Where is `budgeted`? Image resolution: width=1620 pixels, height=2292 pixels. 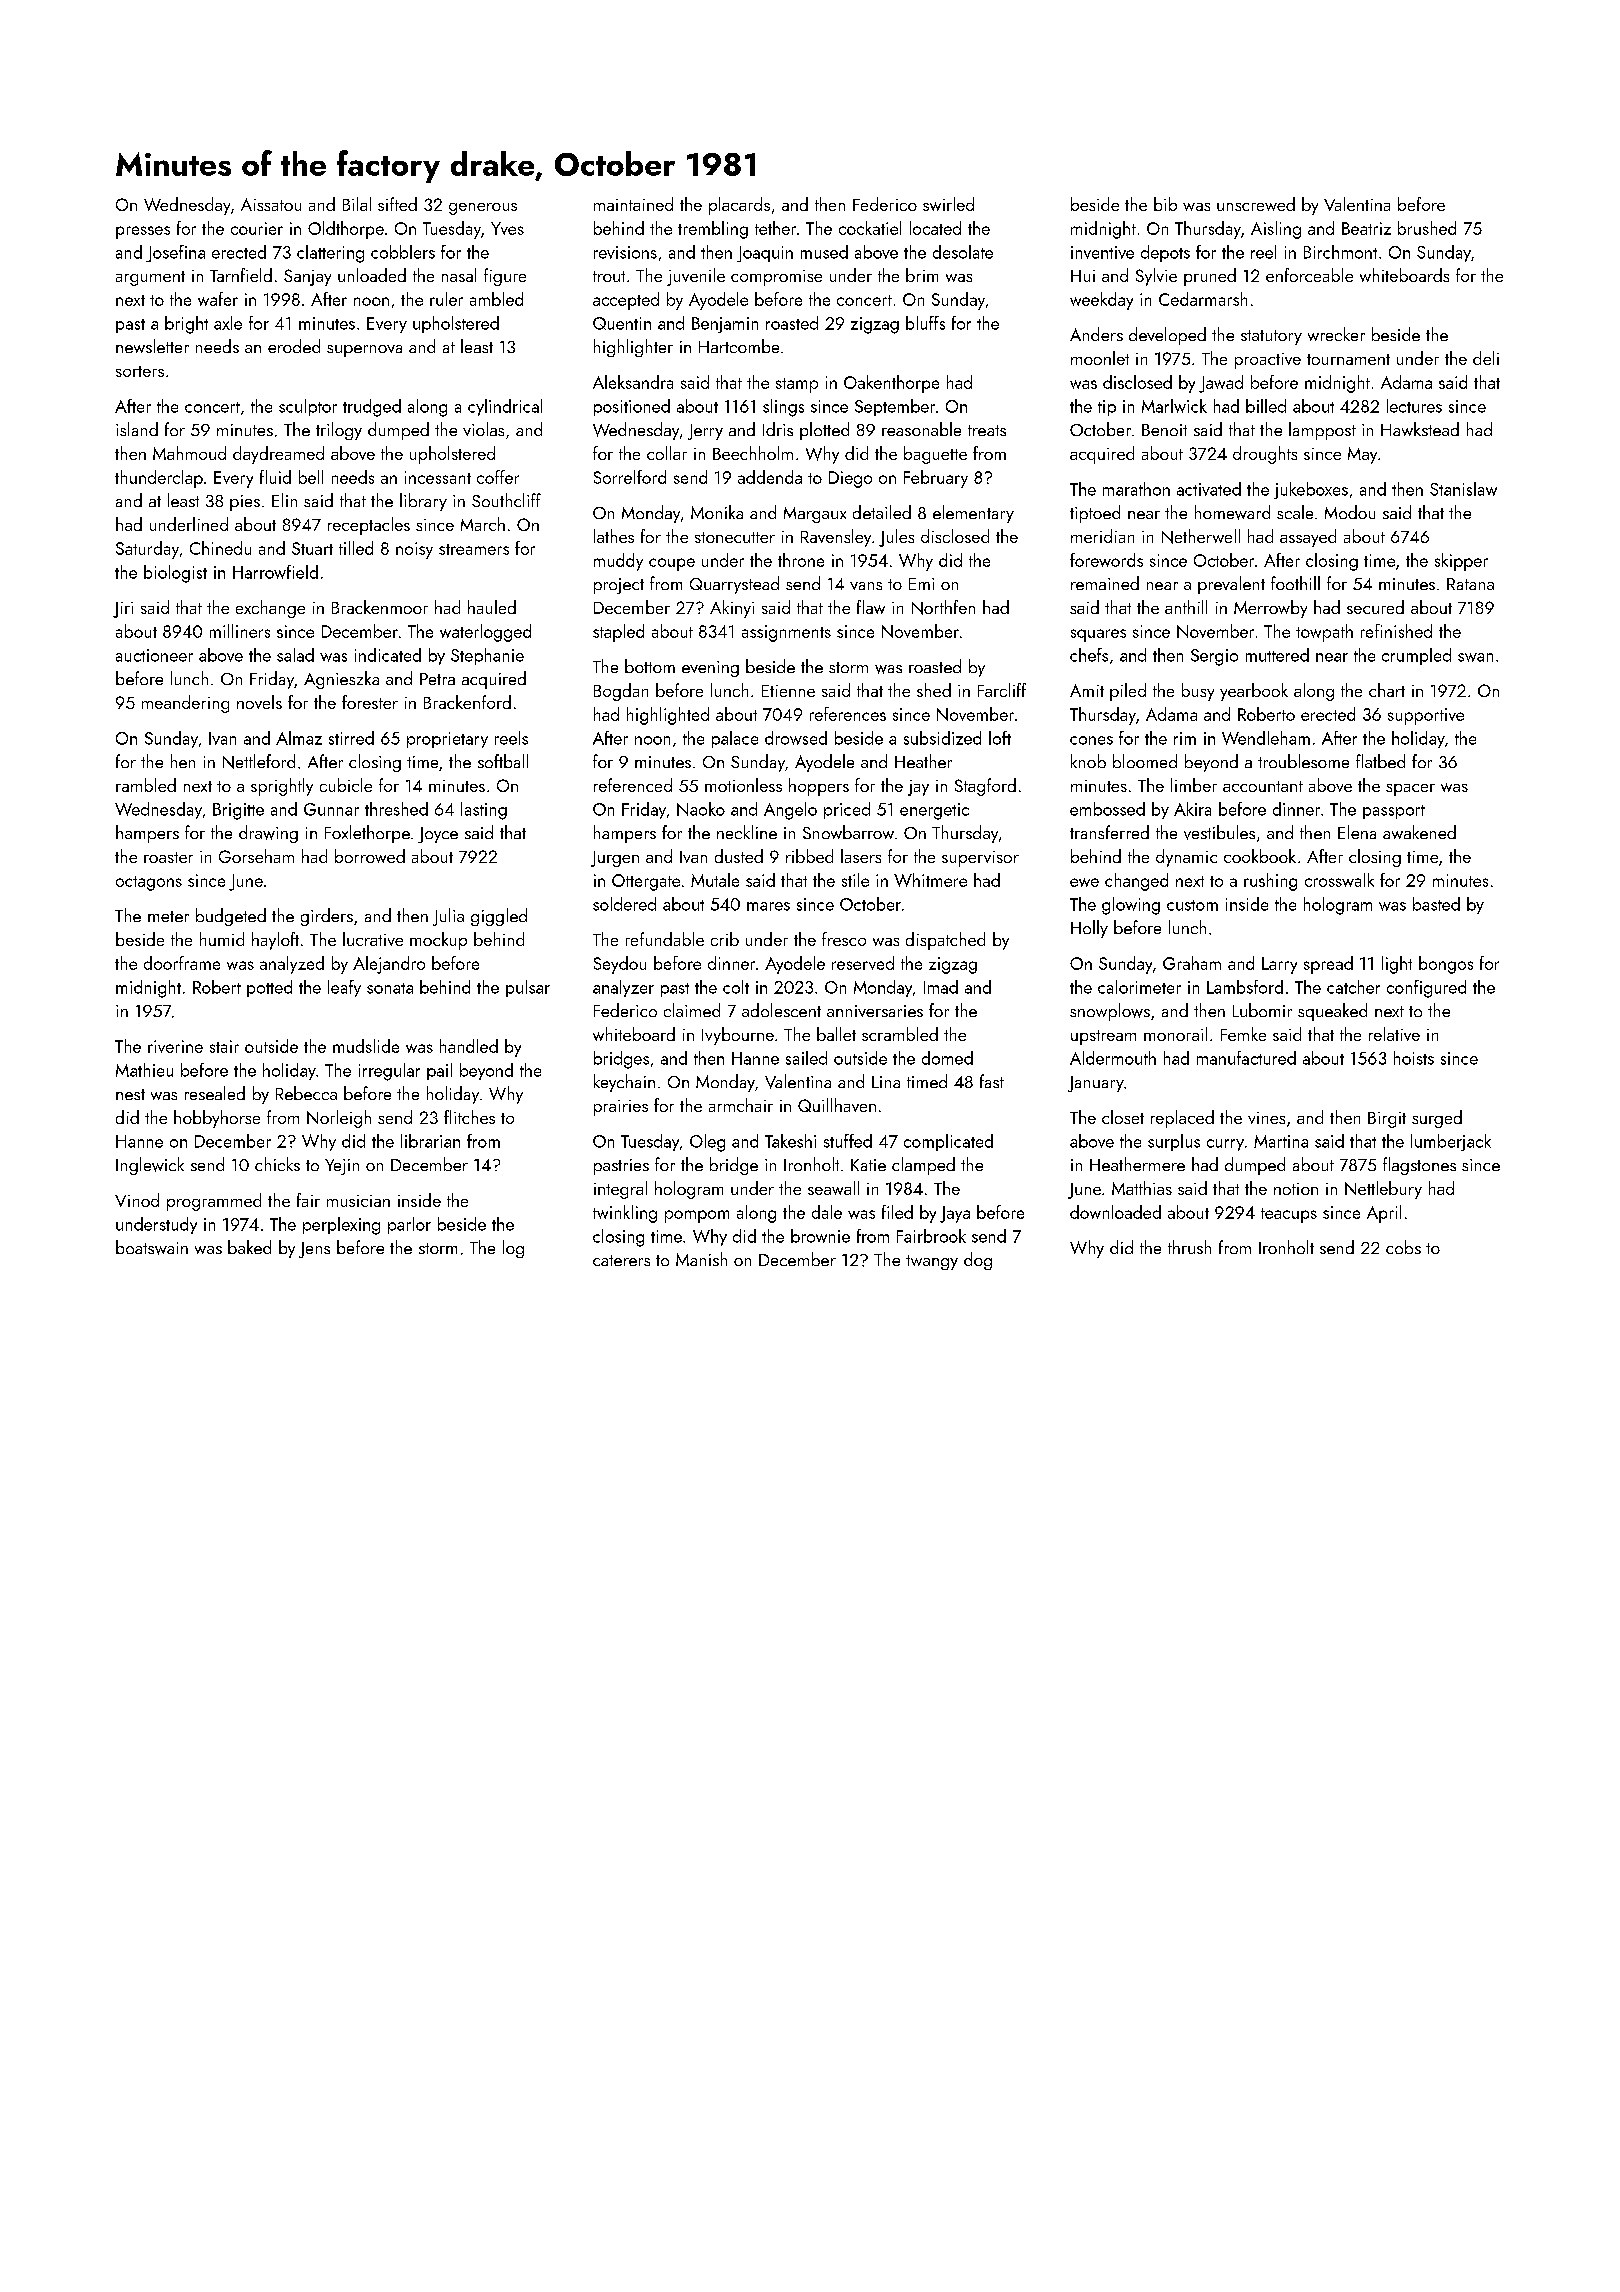 budgeted is located at coordinates (231, 917).
